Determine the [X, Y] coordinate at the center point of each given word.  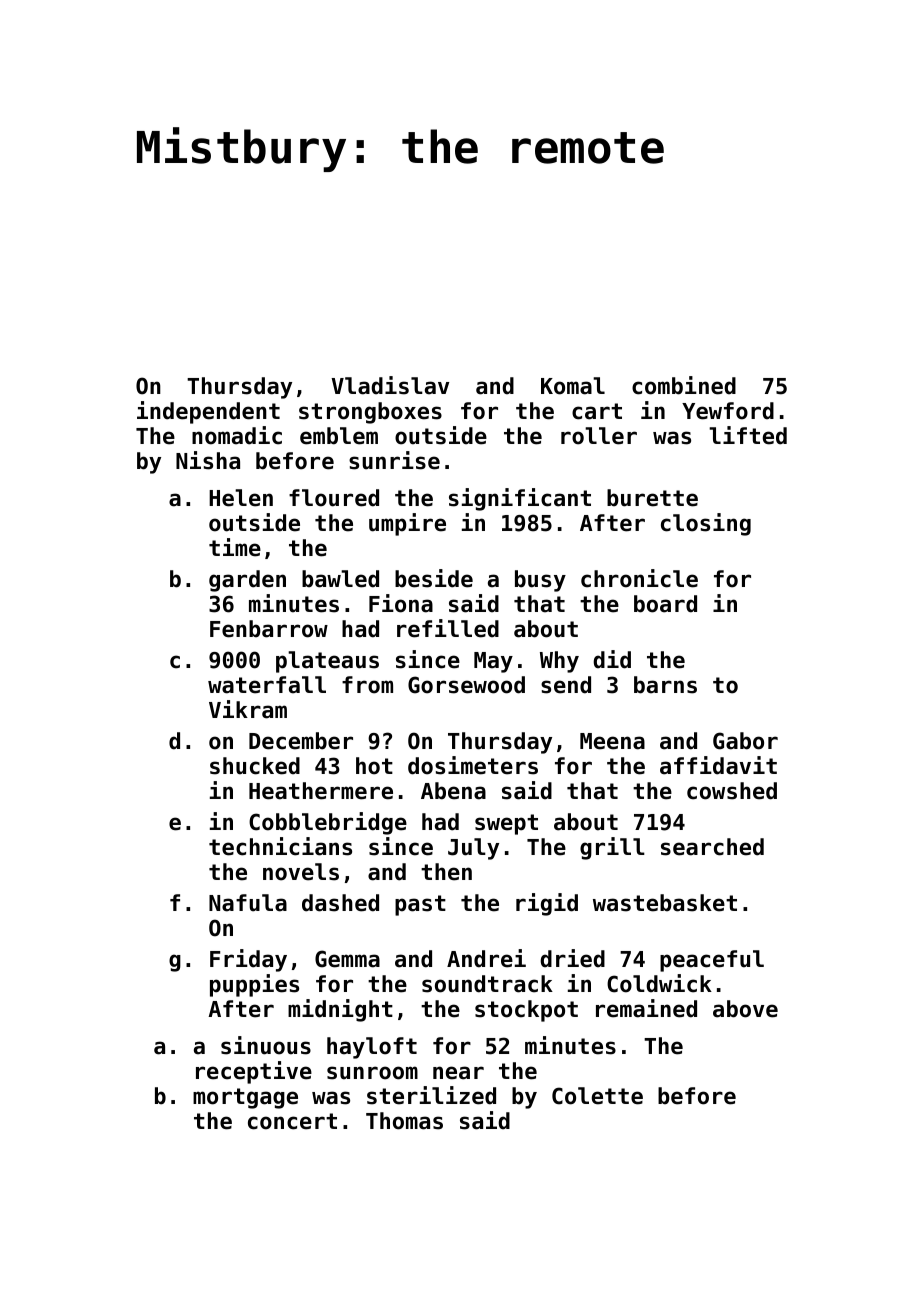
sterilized [431, 1095]
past [420, 905]
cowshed [732, 791]
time [235, 547]
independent [208, 412]
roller [599, 436]
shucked [255, 766]
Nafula [248, 903]
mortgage [245, 1098]
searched [712, 847]
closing [706, 524]
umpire [407, 524]
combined [684, 385]
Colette [597, 1096]
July [473, 849]
